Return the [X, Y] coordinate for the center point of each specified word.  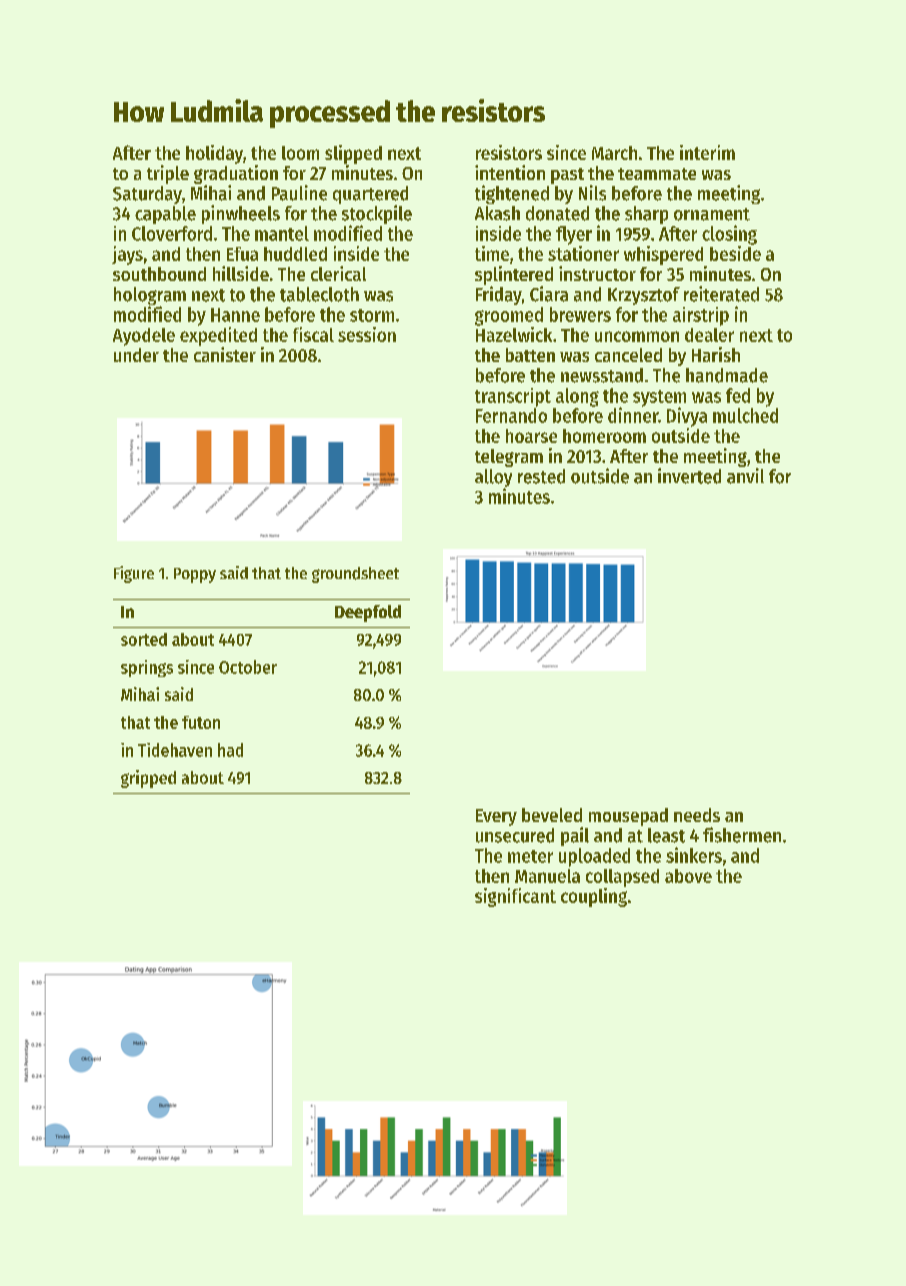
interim [707, 152]
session [367, 334]
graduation [236, 174]
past [567, 176]
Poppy [195, 575]
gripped [148, 779]
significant [515, 897]
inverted [689, 476]
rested [541, 476]
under [136, 355]
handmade [727, 375]
